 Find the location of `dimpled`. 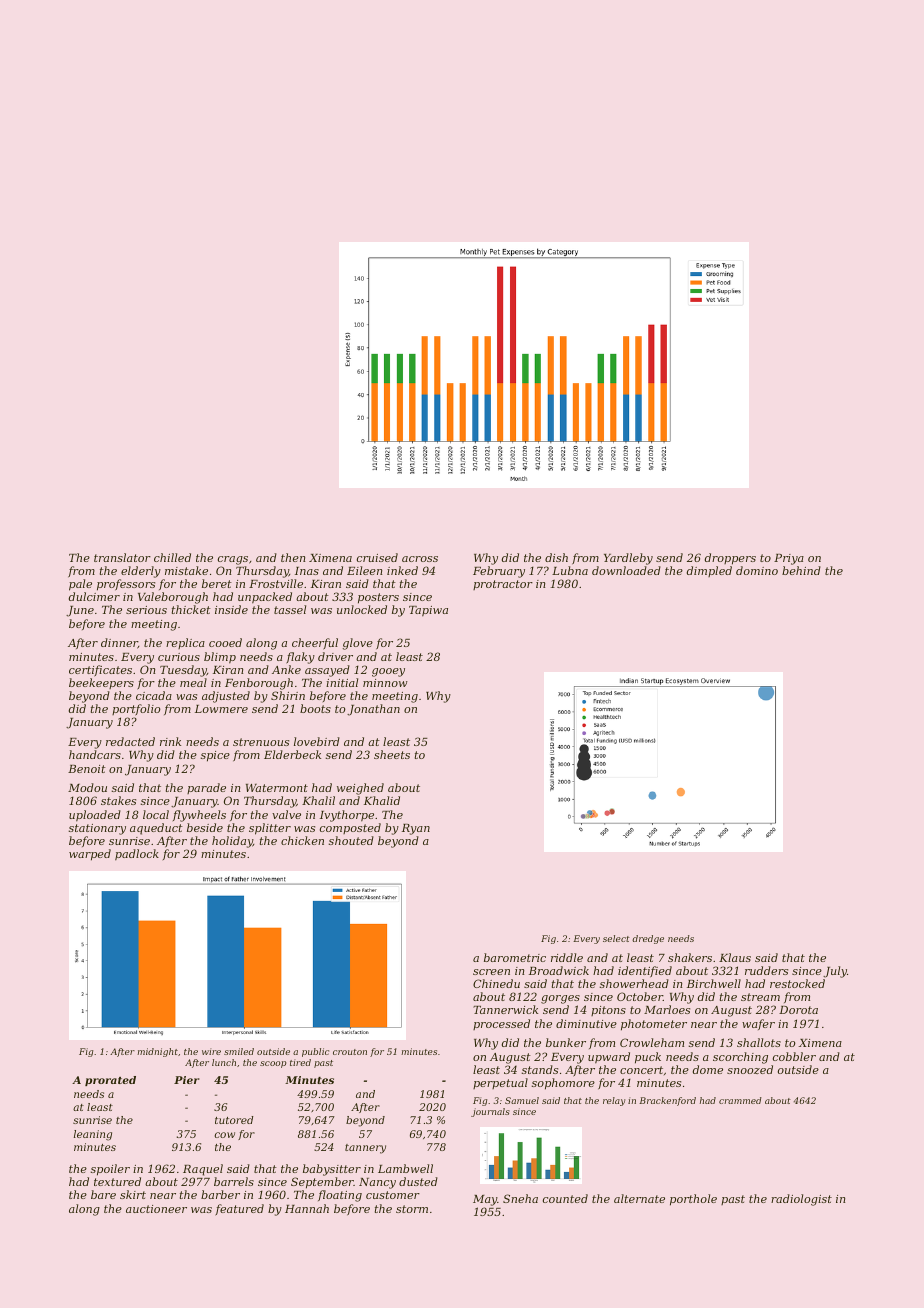

dimpled is located at coordinates (709, 571).
